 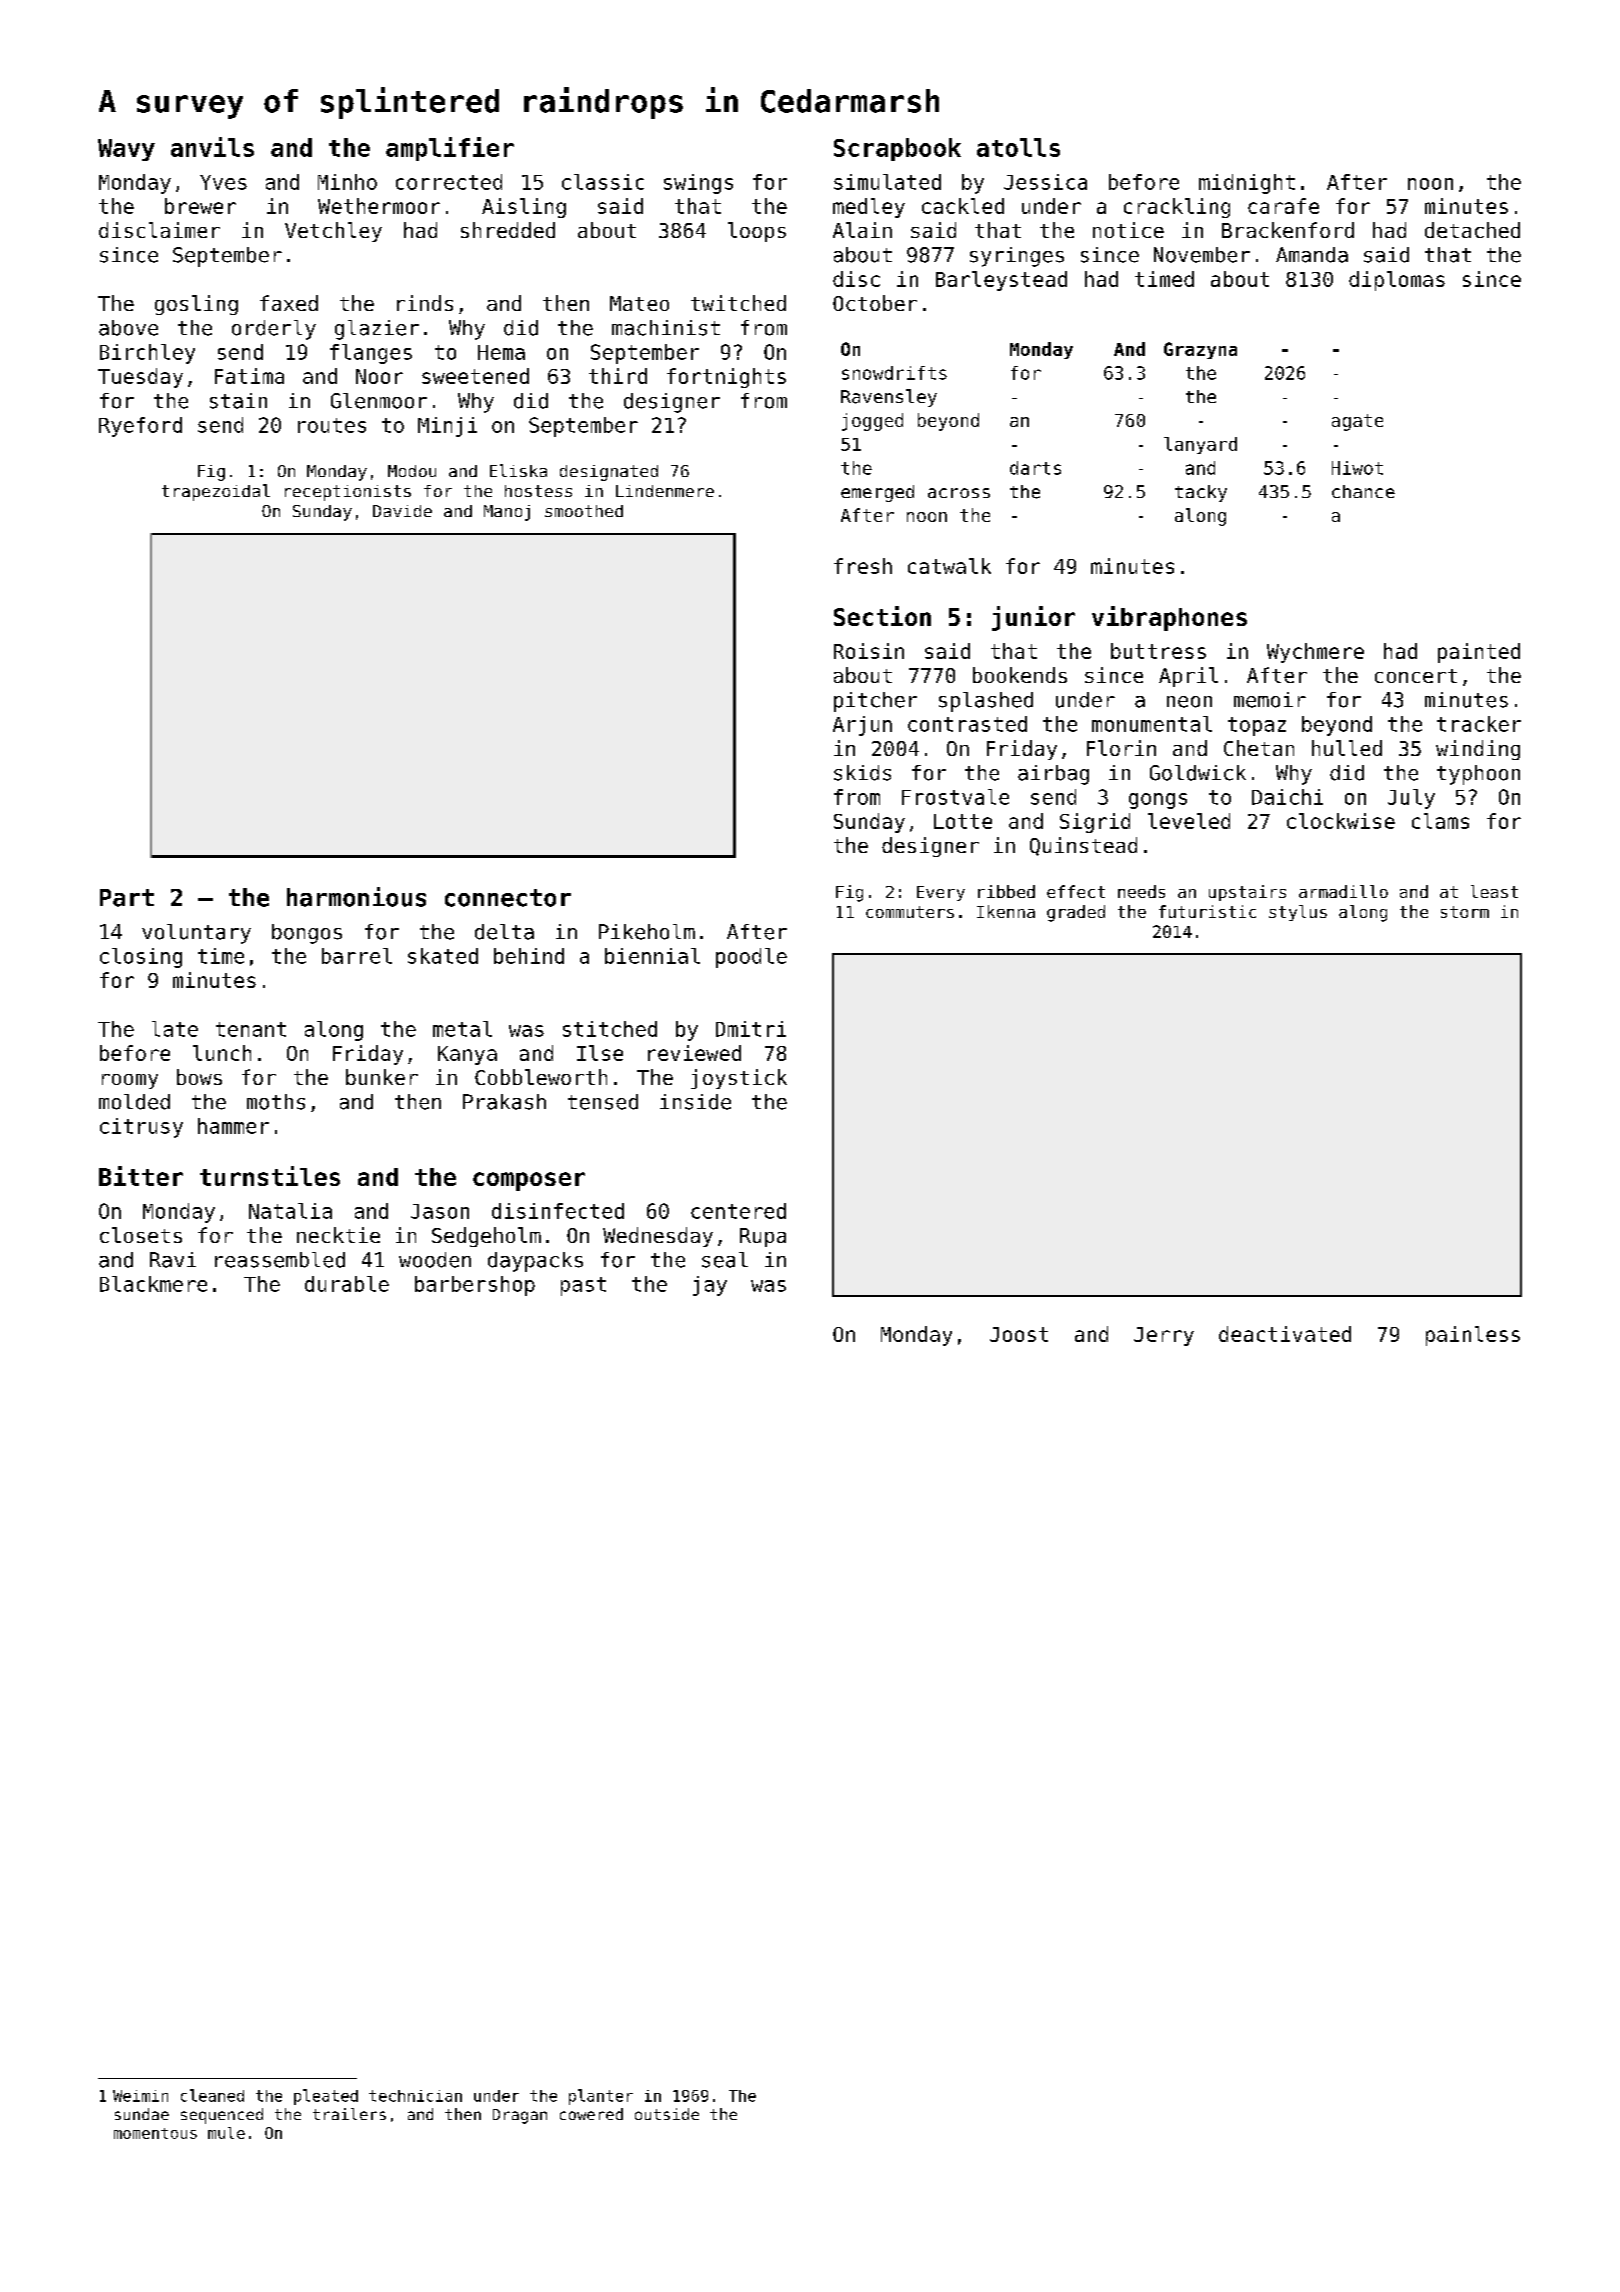 I want to click on Joost, so click(x=1019, y=1334).
